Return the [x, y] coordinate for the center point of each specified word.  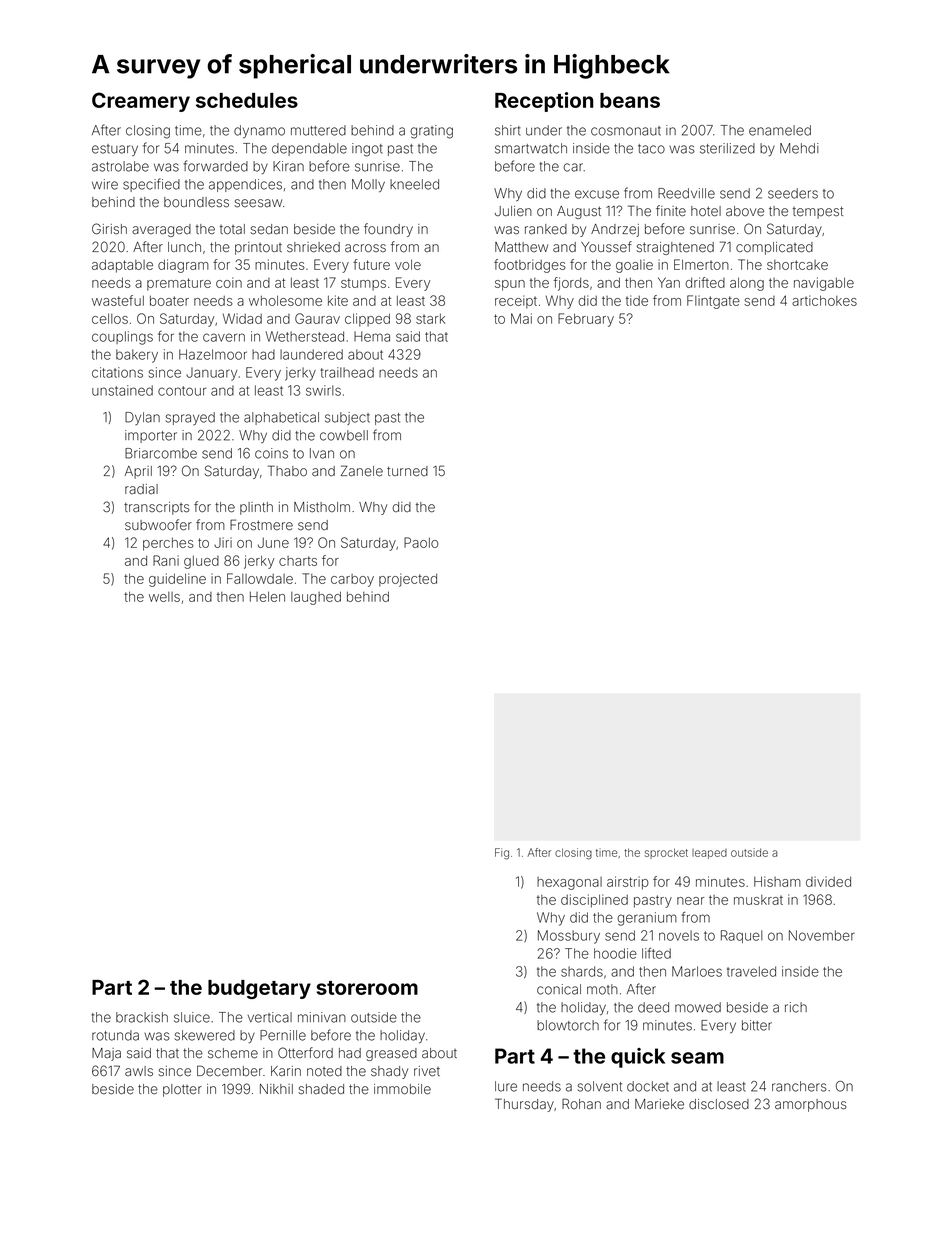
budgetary [259, 989]
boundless [196, 202]
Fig [502, 854]
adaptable [122, 266]
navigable [824, 284]
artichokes [824, 300]
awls [139, 1071]
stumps [363, 284]
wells [164, 597]
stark [430, 319]
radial [141, 489]
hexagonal [569, 883]
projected [408, 580]
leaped [709, 854]
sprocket [666, 853]
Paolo [421, 542]
